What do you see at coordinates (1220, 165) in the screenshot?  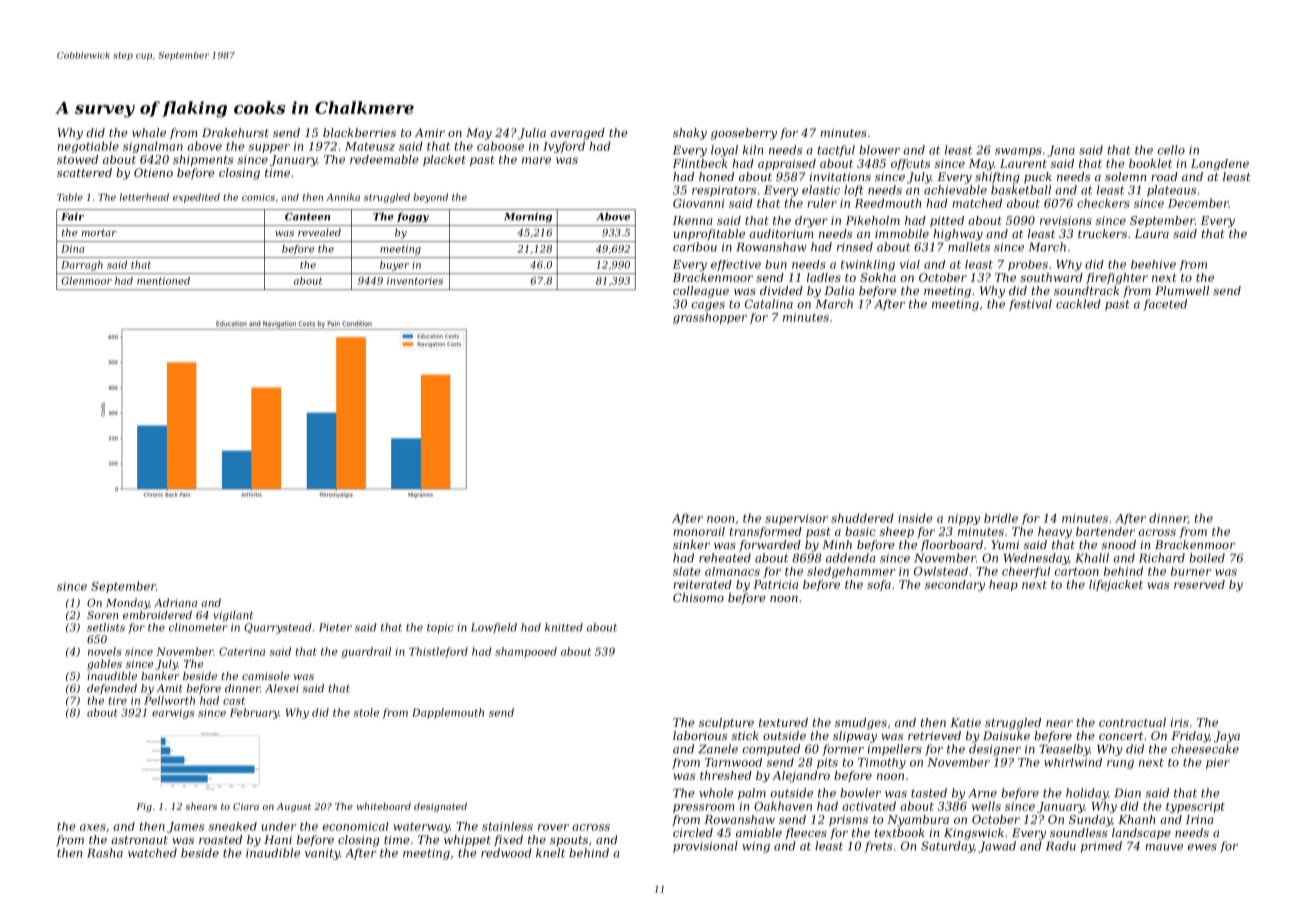 I see `Longdene` at bounding box center [1220, 165].
